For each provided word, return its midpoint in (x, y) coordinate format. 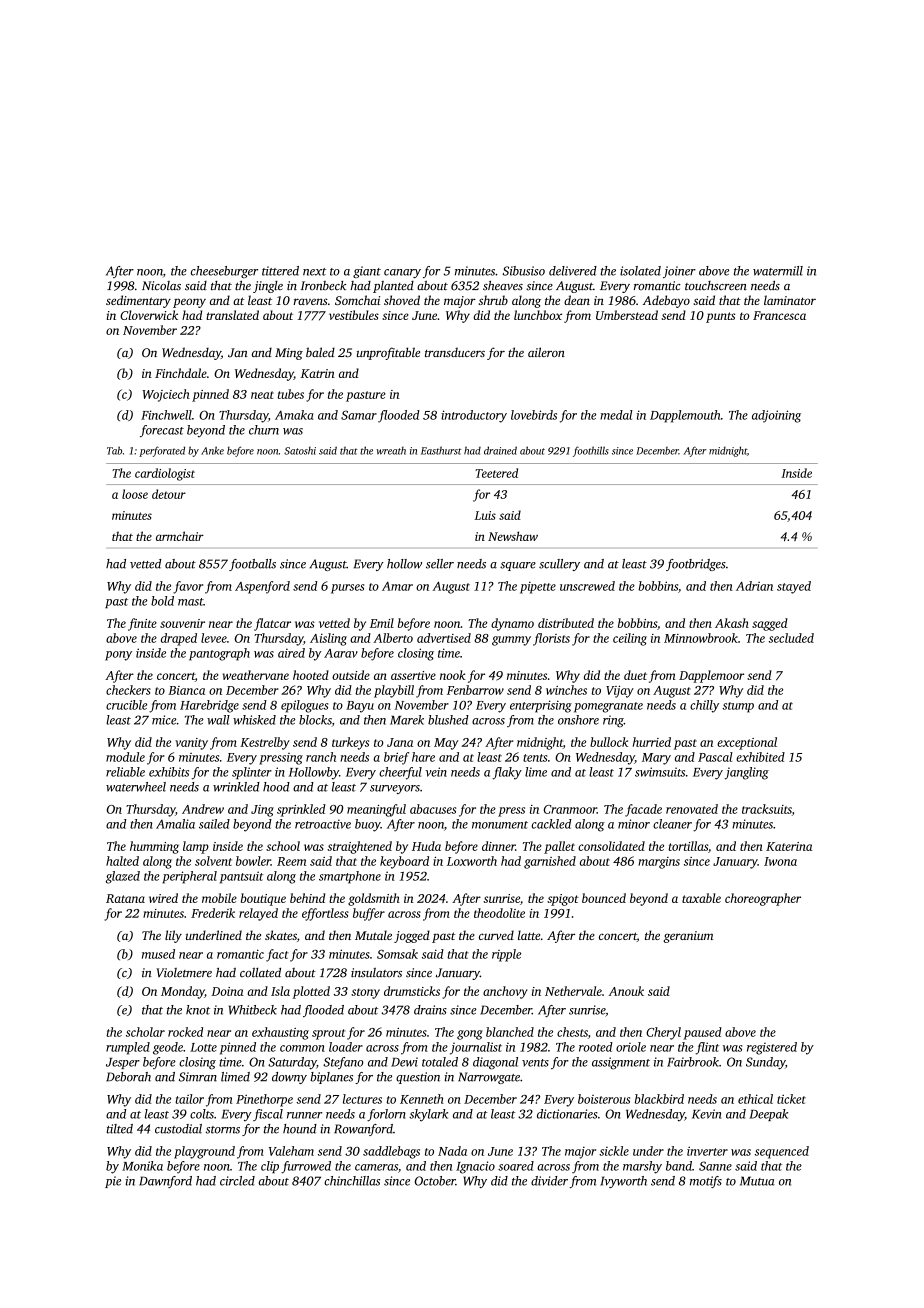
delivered (573, 271)
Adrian (754, 586)
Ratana (125, 898)
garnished (550, 862)
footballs (252, 565)
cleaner (672, 824)
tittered (280, 271)
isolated (640, 271)
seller (440, 564)
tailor (189, 1099)
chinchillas (352, 1181)
